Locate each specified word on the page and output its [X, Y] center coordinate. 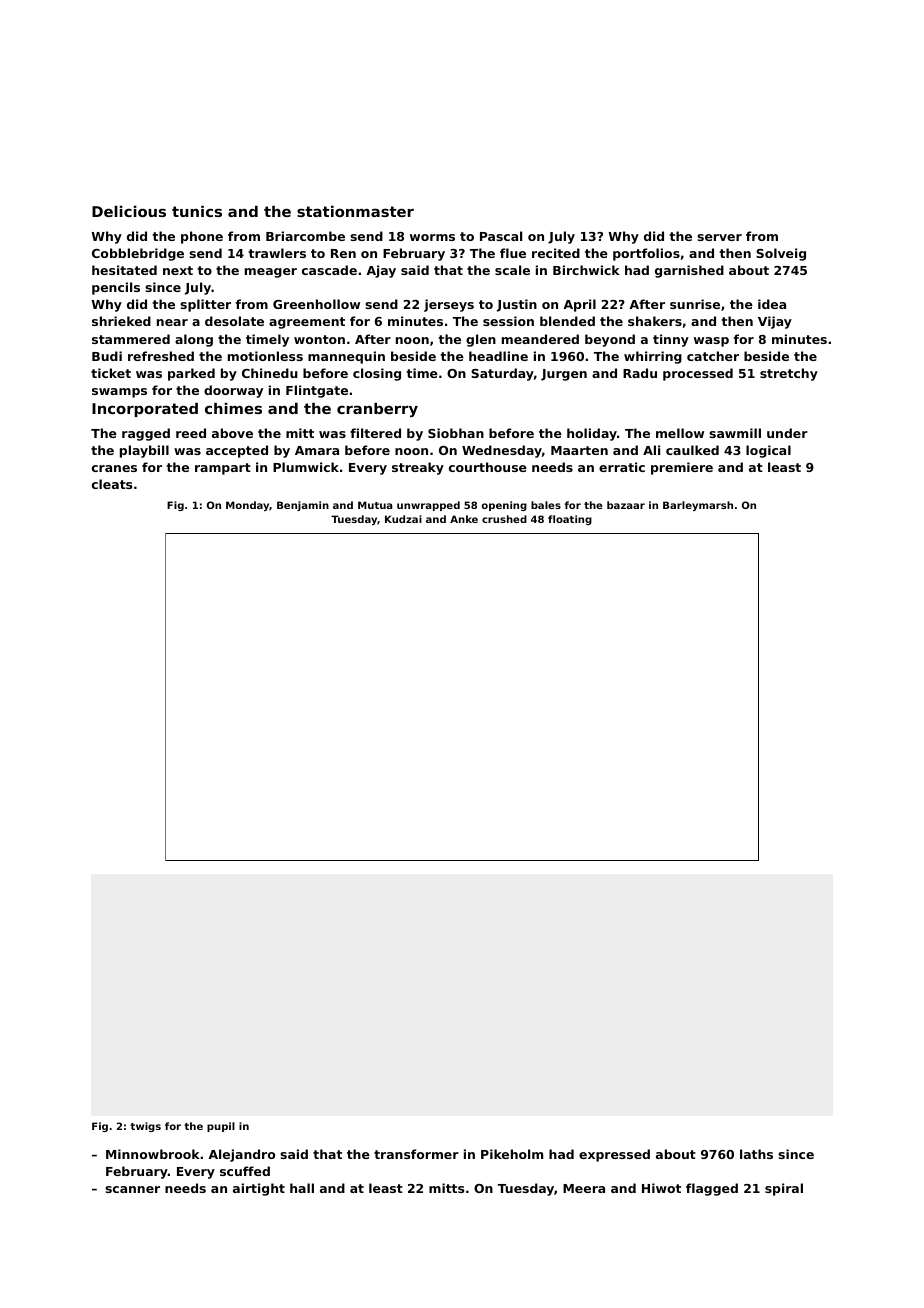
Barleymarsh [698, 506]
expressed [614, 1155]
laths [756, 1154]
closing [377, 374]
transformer [416, 1154]
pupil [221, 1127]
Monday [248, 506]
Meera [584, 1188]
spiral [784, 1189]
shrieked [121, 321]
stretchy [789, 374]
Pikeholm [512, 1154]
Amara [317, 450]
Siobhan [456, 433]
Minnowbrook [153, 1154]
